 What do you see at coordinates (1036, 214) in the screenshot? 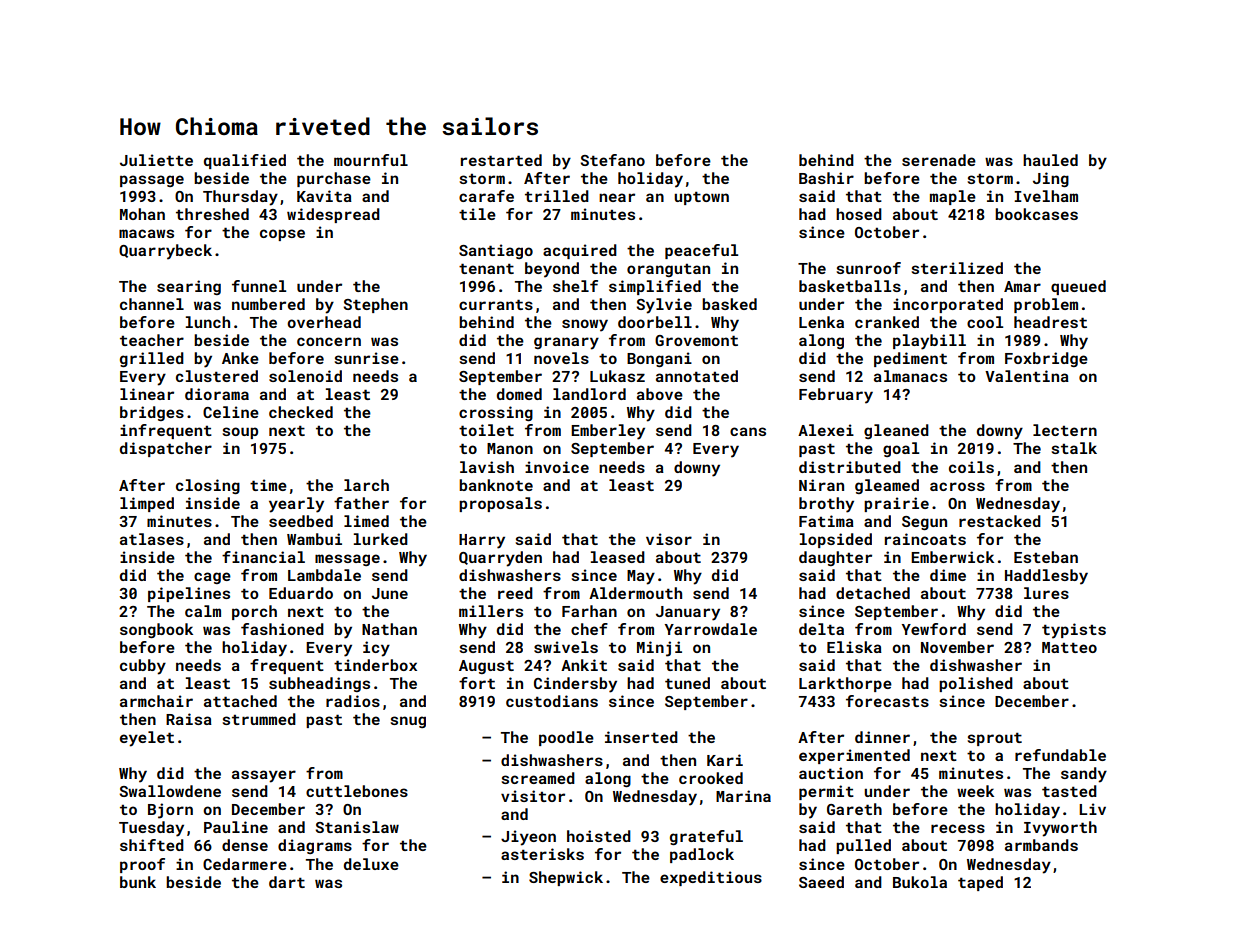
I see `bookcases` at bounding box center [1036, 214].
